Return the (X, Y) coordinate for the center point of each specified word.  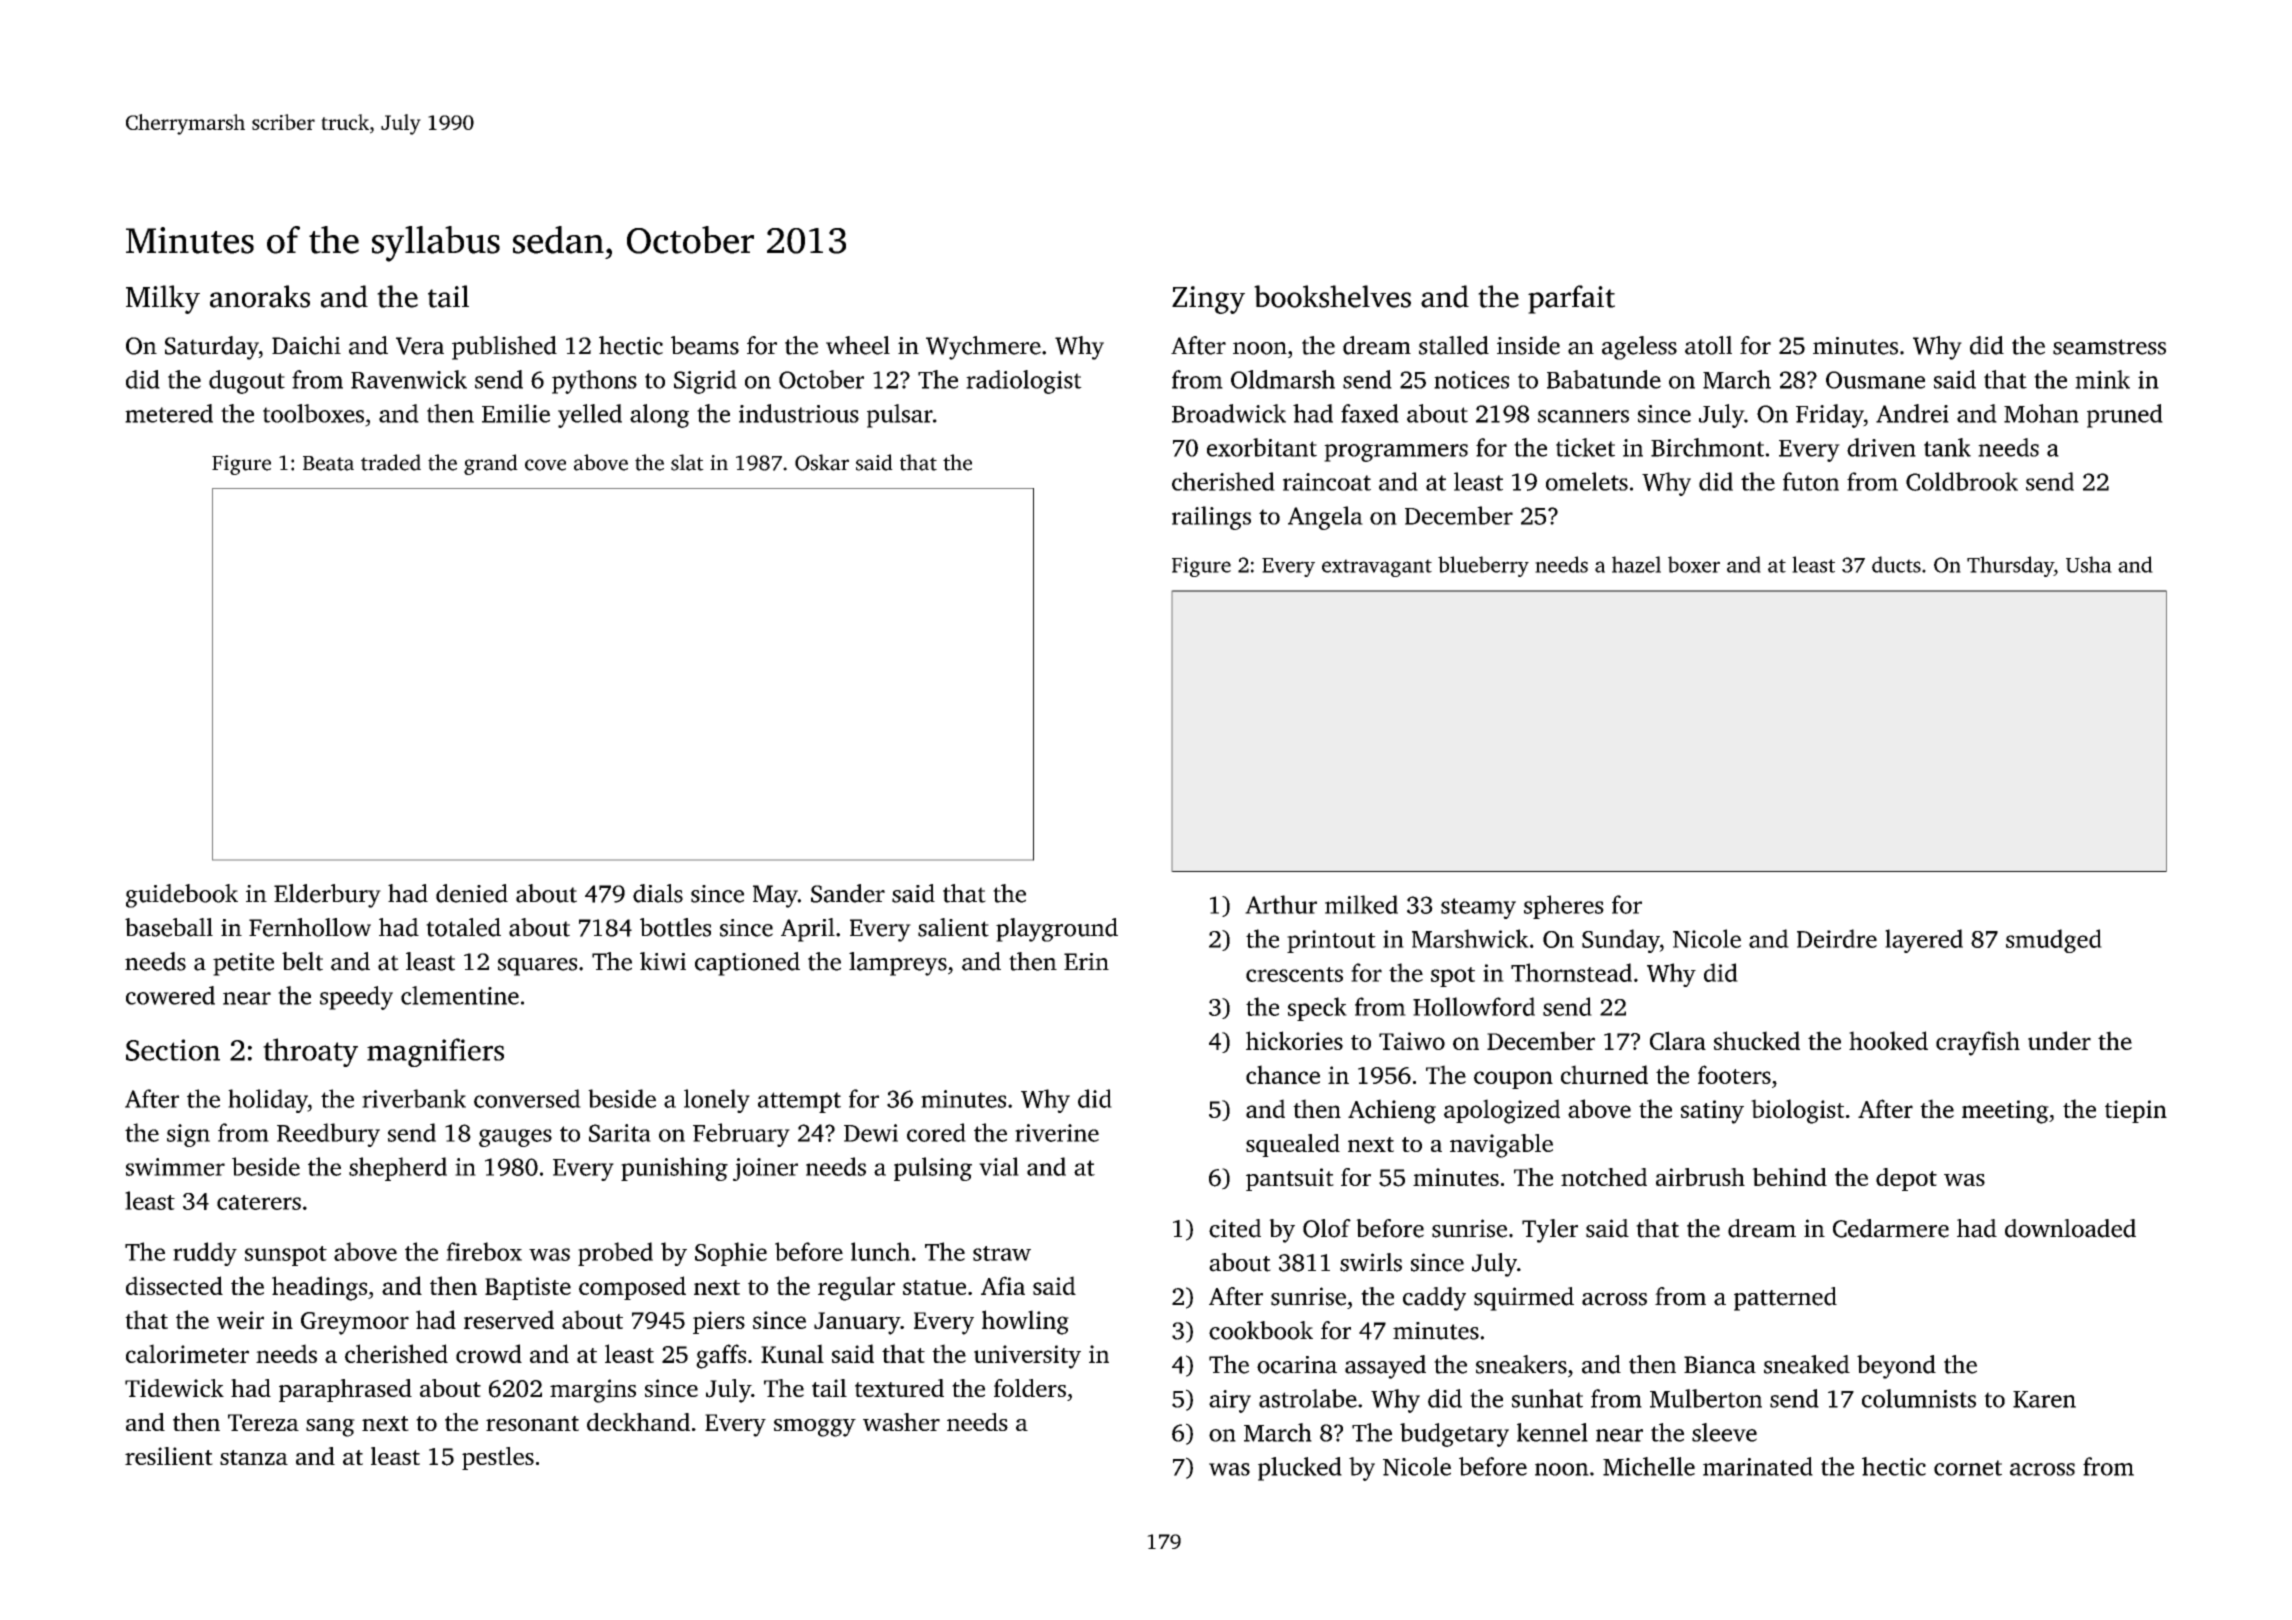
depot (1906, 1179)
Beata (328, 463)
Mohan (2041, 413)
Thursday (2010, 566)
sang (330, 1428)
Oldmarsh (1283, 379)
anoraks (260, 296)
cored (936, 1132)
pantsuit (1290, 1179)
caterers (259, 1202)
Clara (1678, 1040)
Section (173, 1050)
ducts (1896, 564)
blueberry (1483, 566)
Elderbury (327, 896)
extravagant (1377, 568)
